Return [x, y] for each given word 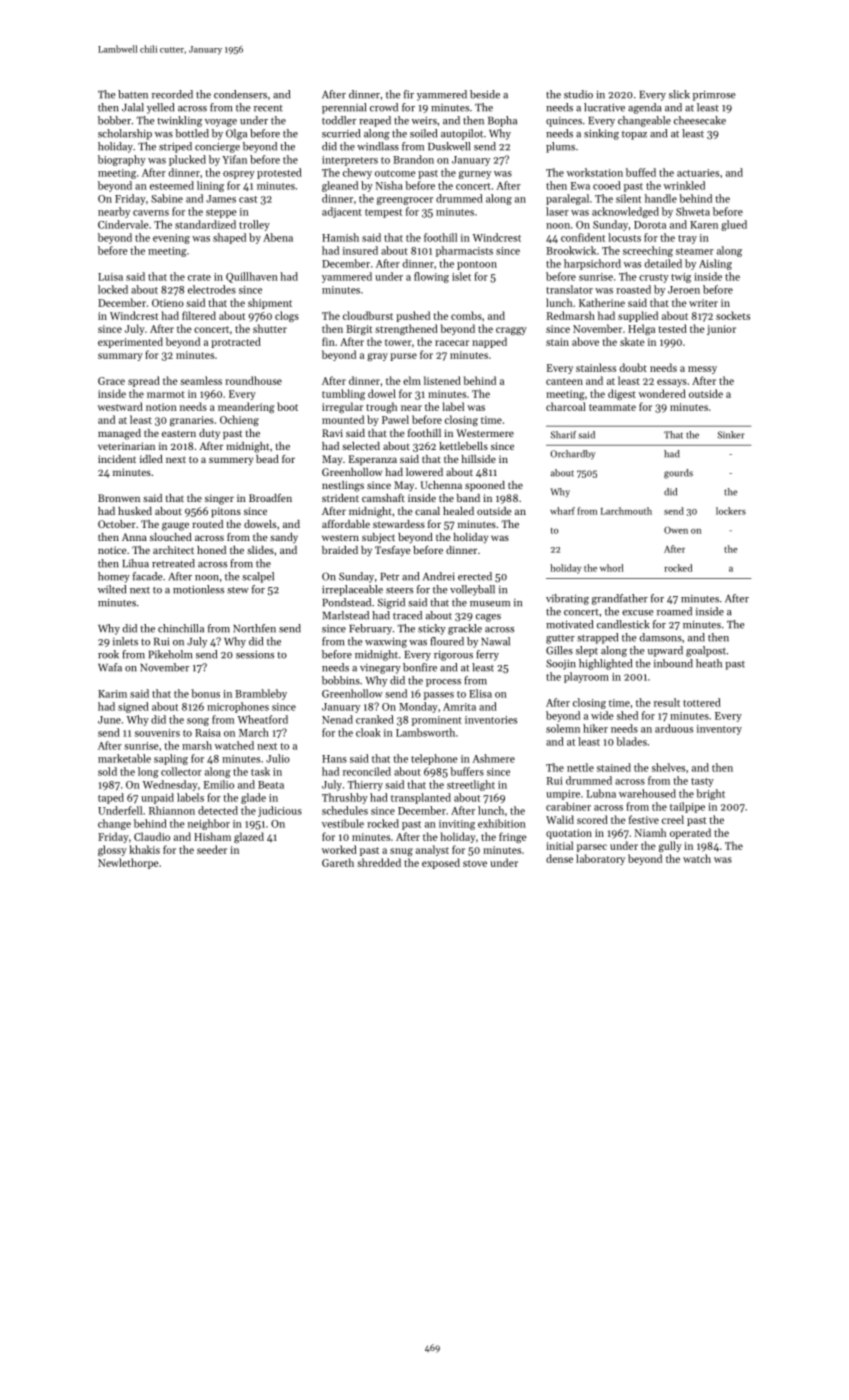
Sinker [731, 435]
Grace [111, 381]
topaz [634, 135]
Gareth [338, 862]
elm [412, 380]
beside [485, 94]
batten [133, 94]
